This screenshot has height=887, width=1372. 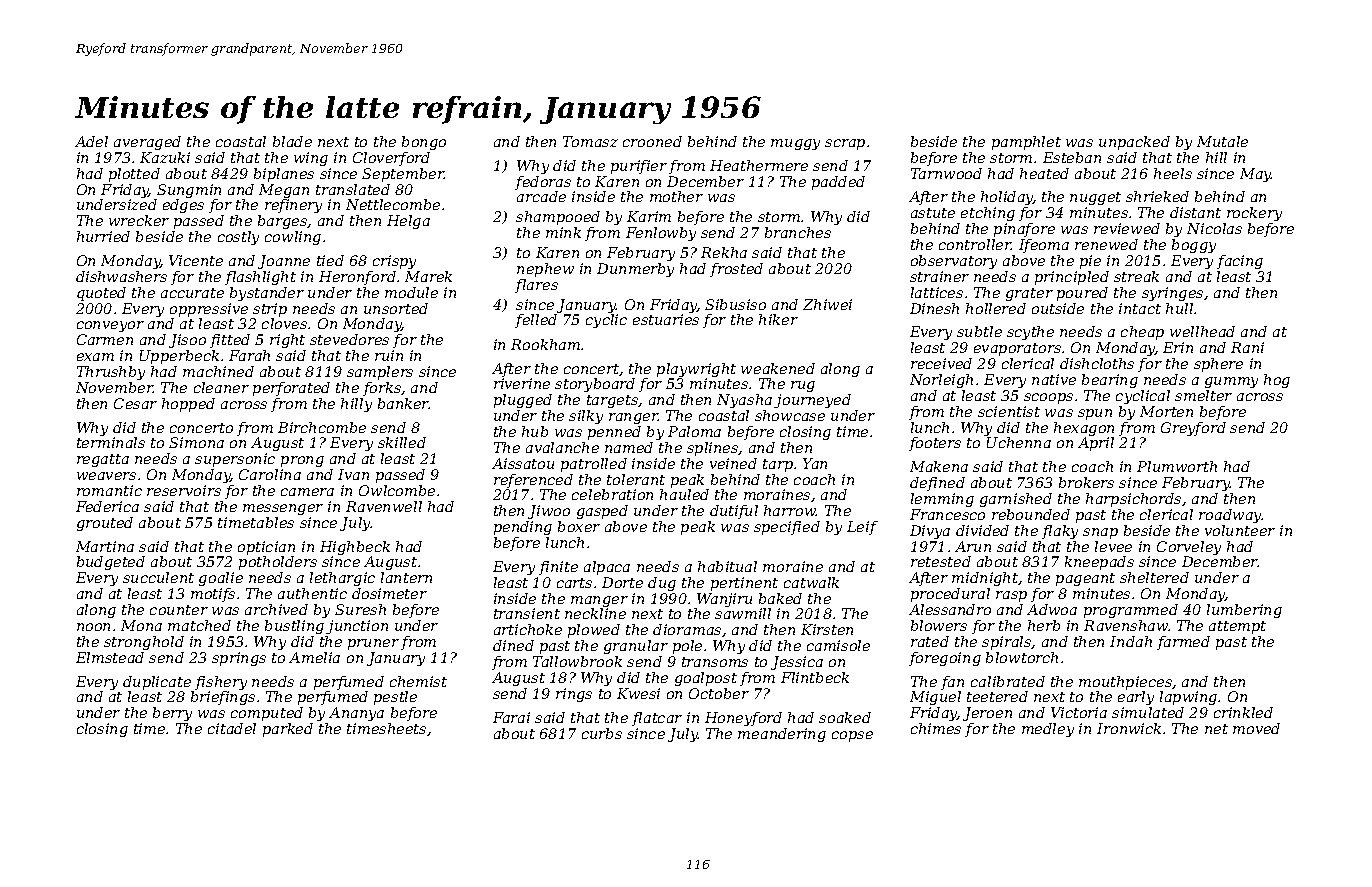 What do you see at coordinates (192, 293) in the screenshot?
I see `accurate` at bounding box center [192, 293].
